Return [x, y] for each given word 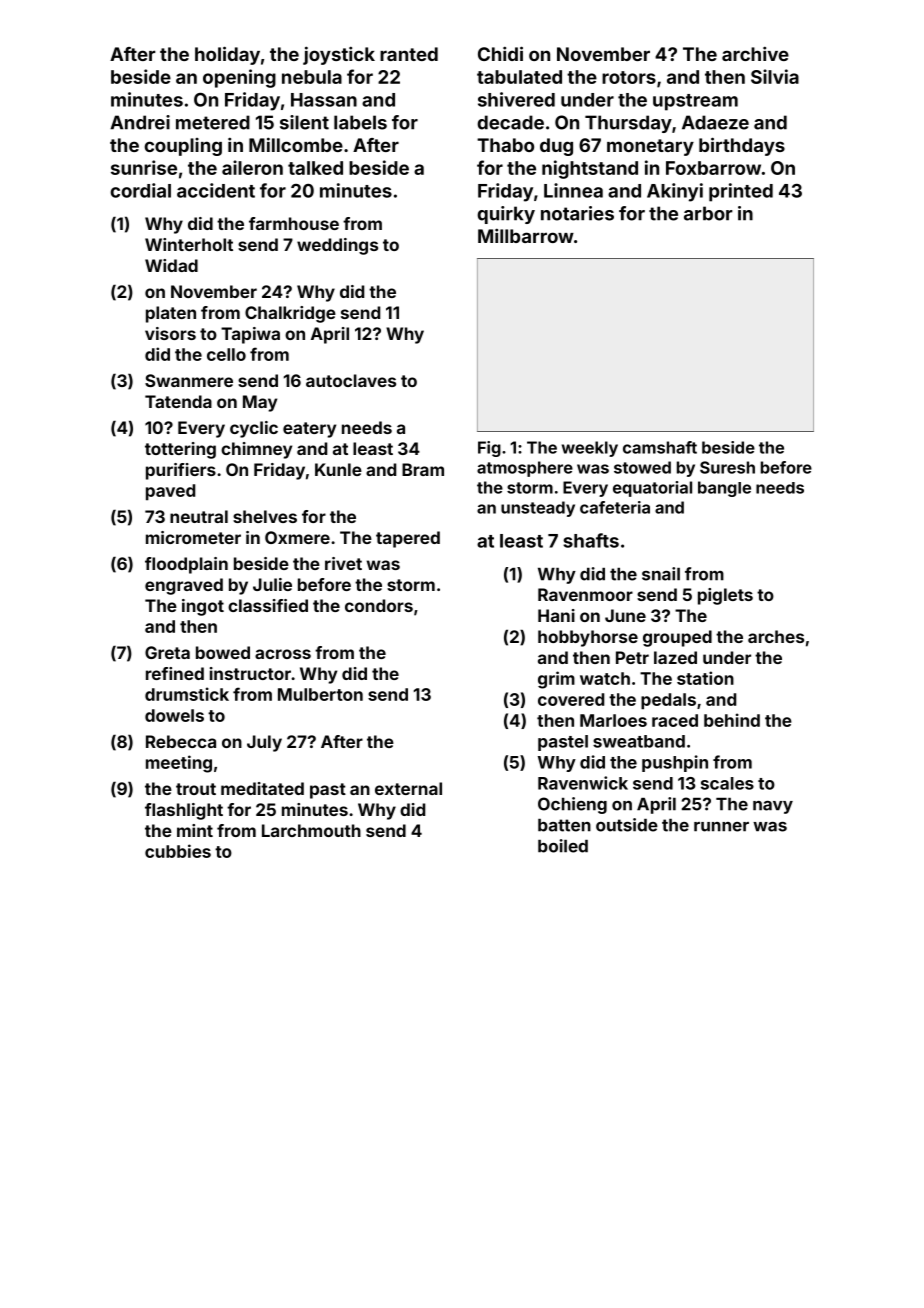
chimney [256, 450]
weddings [337, 246]
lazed [675, 657]
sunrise [144, 167]
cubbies [178, 851]
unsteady [538, 509]
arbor [708, 213]
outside [627, 825]
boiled [563, 846]
